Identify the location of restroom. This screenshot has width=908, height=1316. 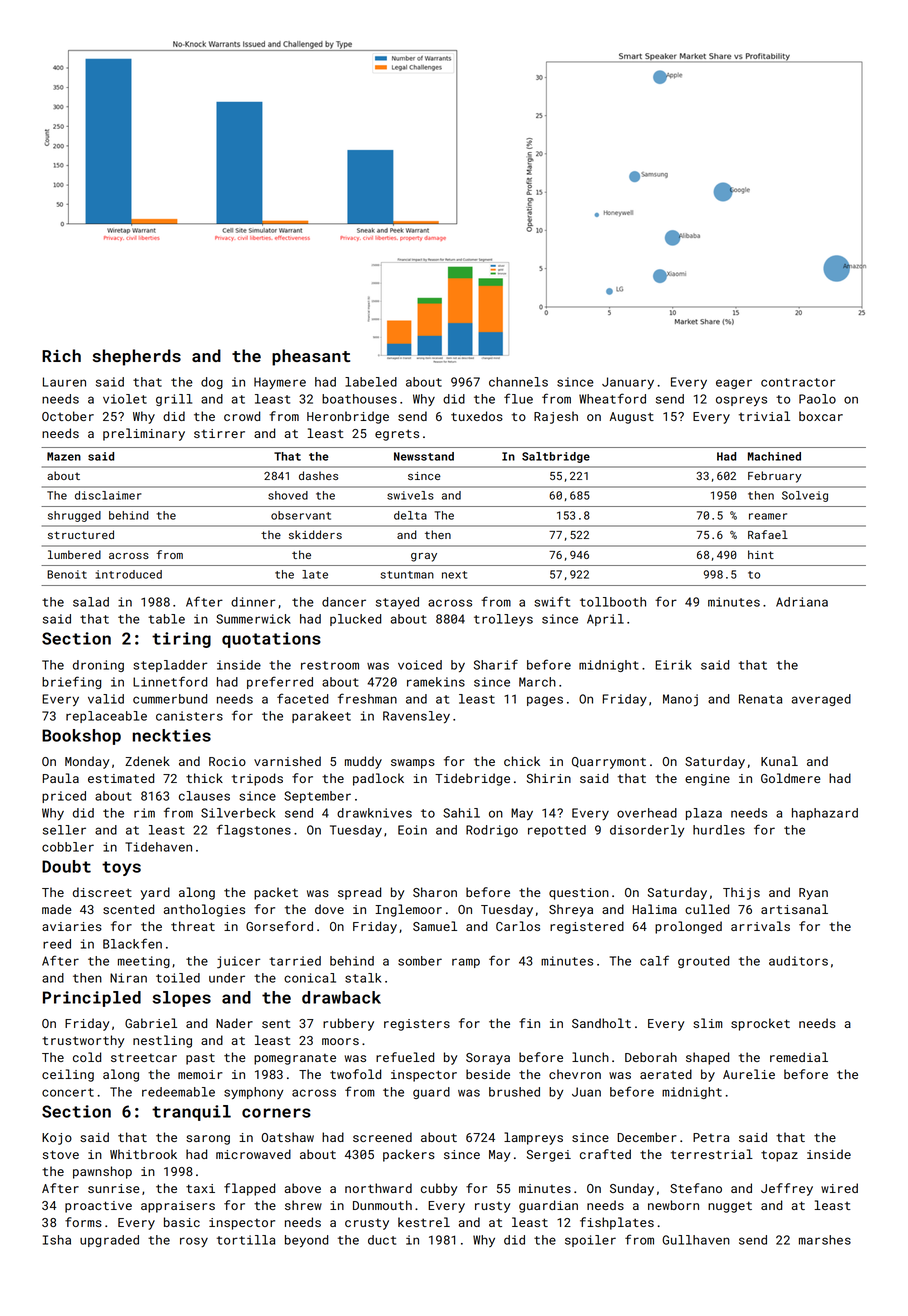
(330, 665).
